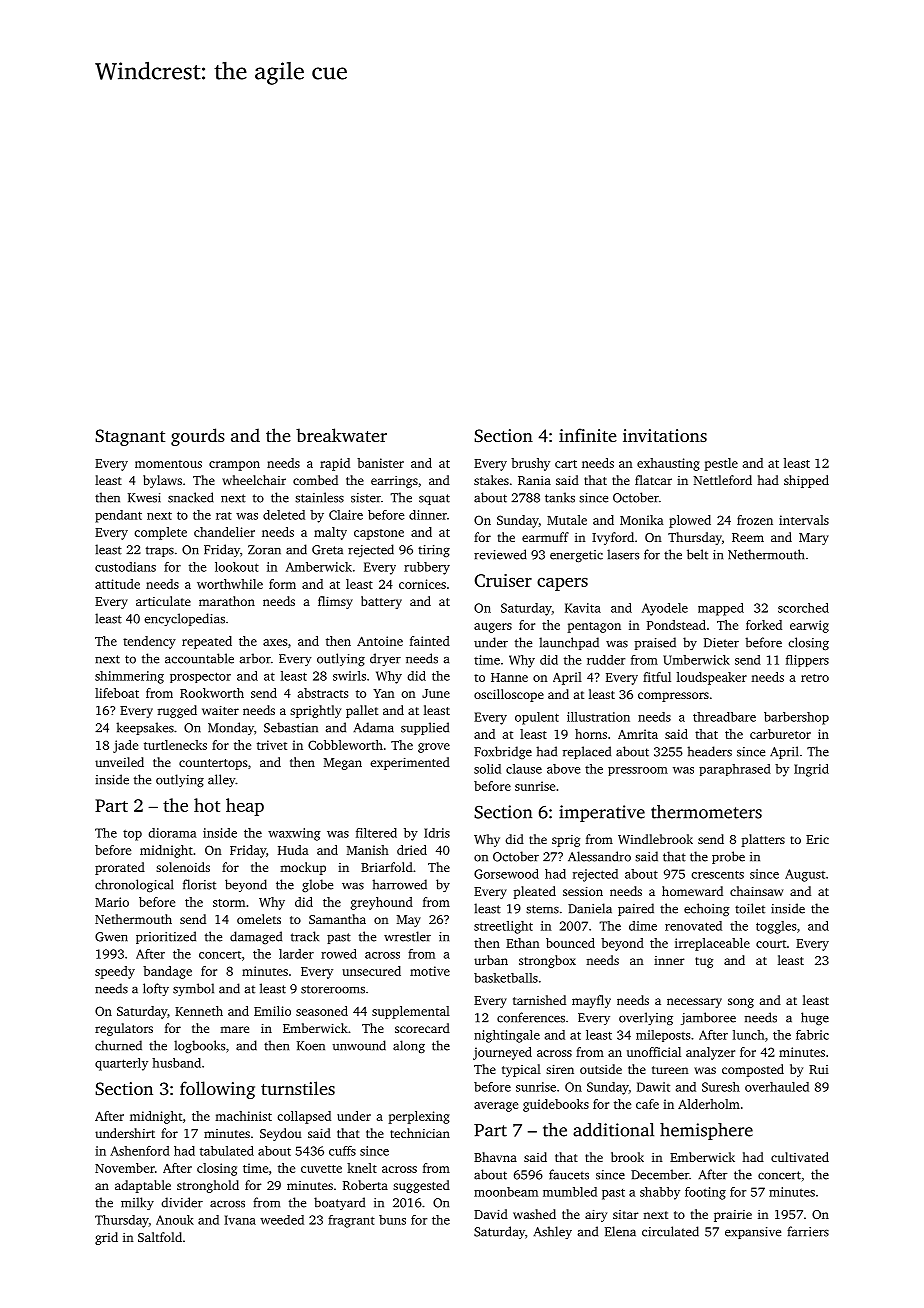 The image size is (924, 1308). I want to click on quarterly, so click(121, 1064).
